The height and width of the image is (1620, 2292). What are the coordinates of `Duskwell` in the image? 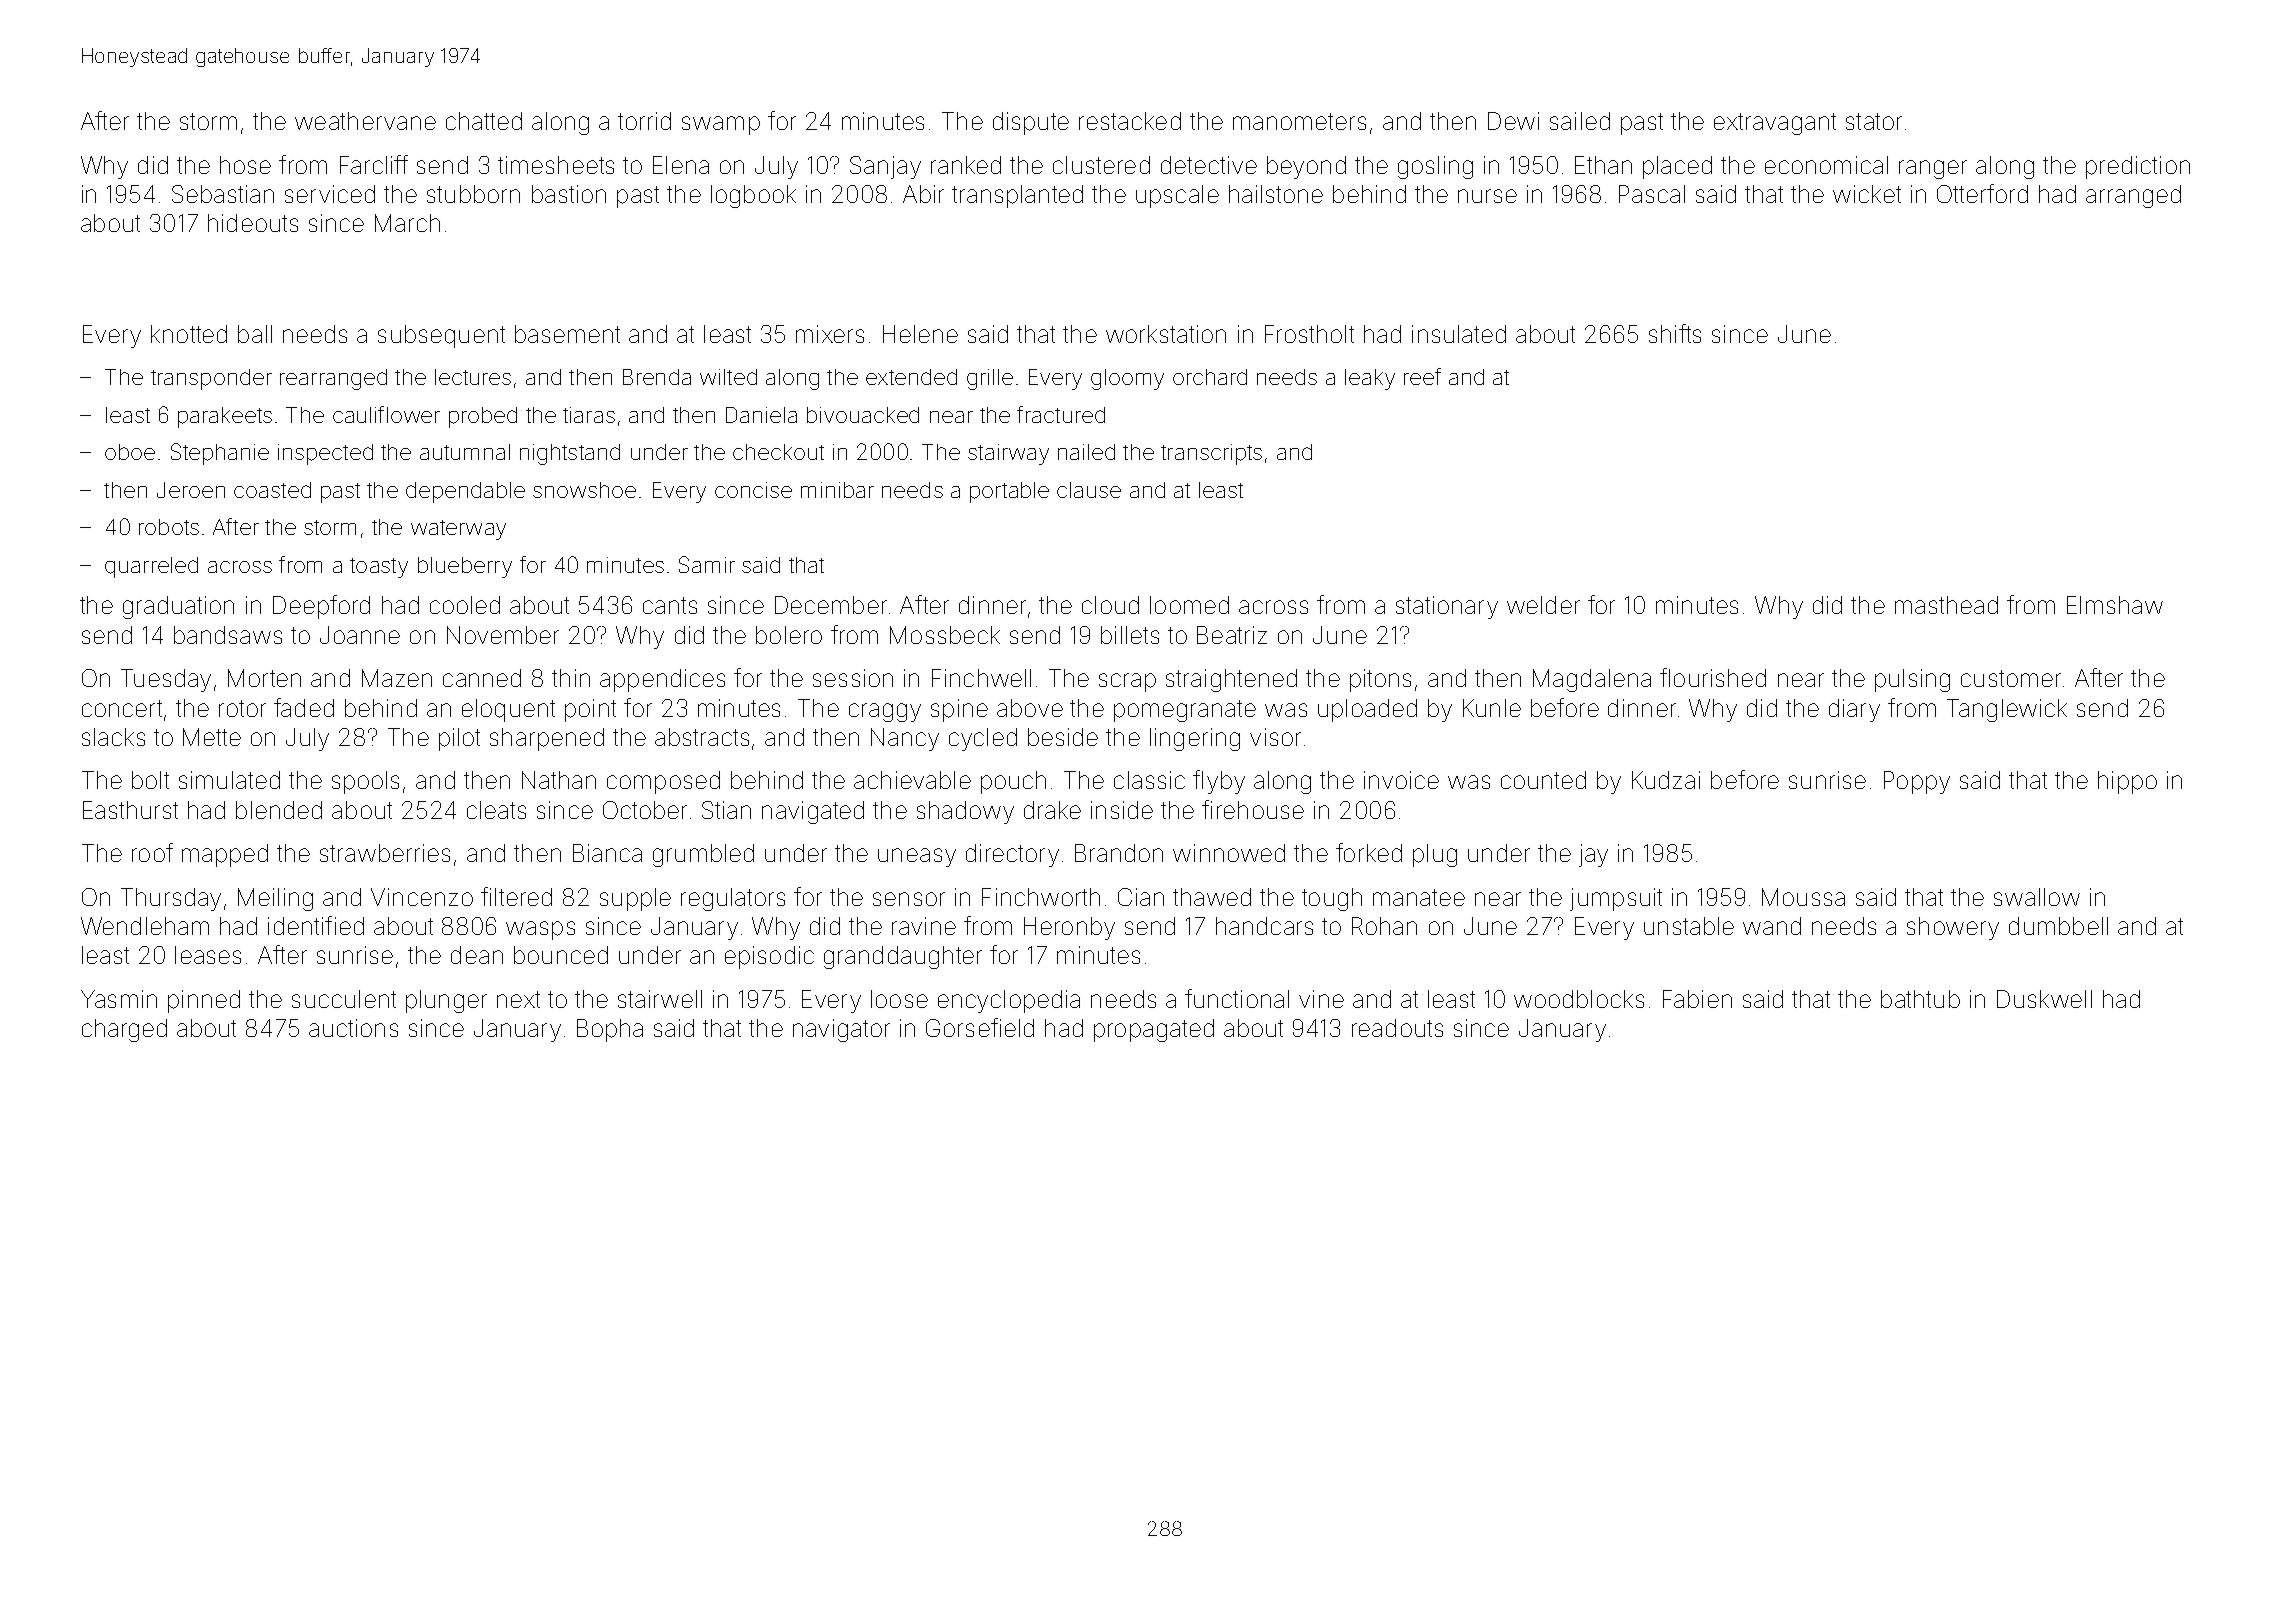 It's located at (2044, 999).
